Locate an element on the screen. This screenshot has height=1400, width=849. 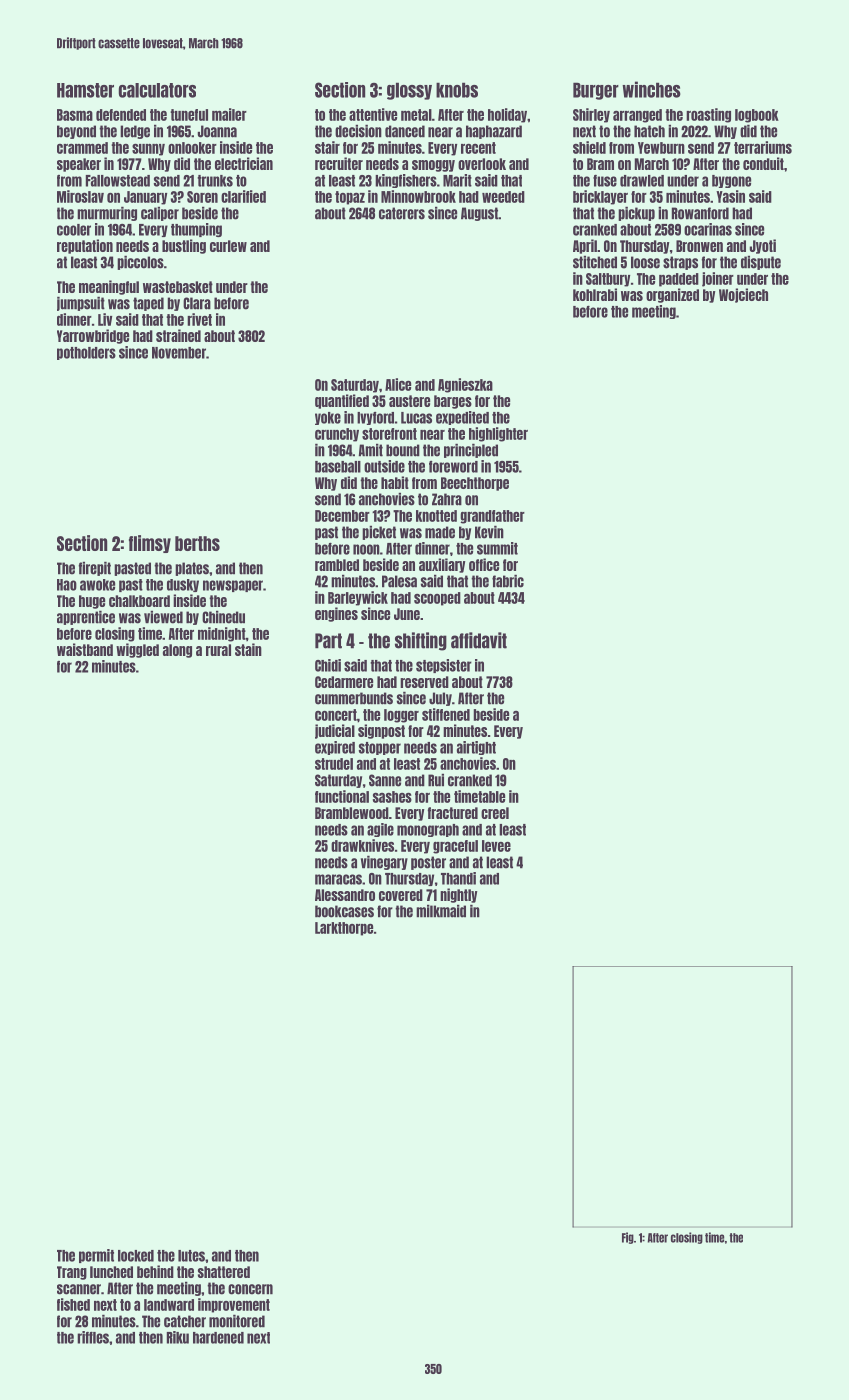
yoke is located at coordinates (328, 418).
